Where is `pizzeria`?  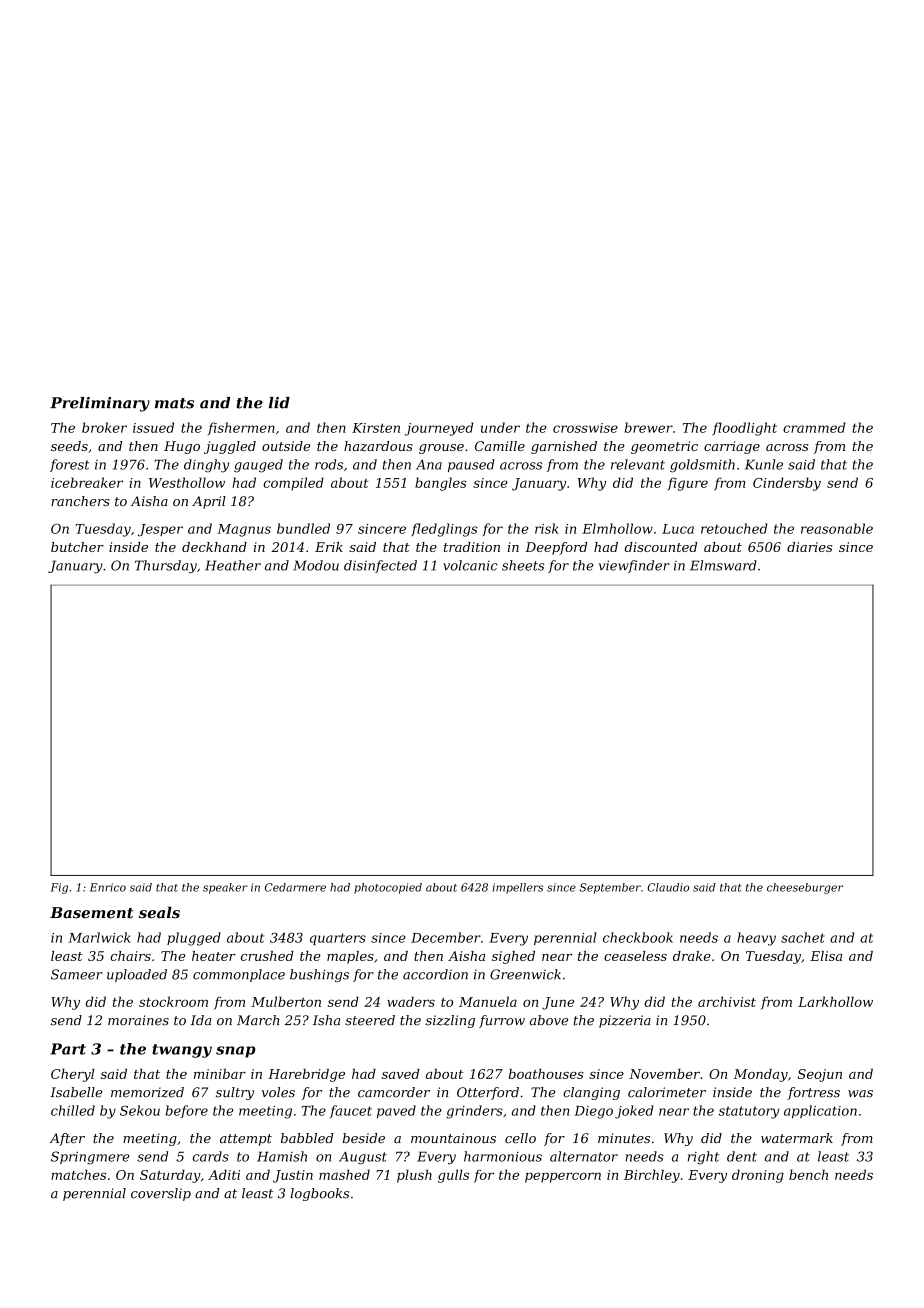 pizzeria is located at coordinates (625, 1021).
